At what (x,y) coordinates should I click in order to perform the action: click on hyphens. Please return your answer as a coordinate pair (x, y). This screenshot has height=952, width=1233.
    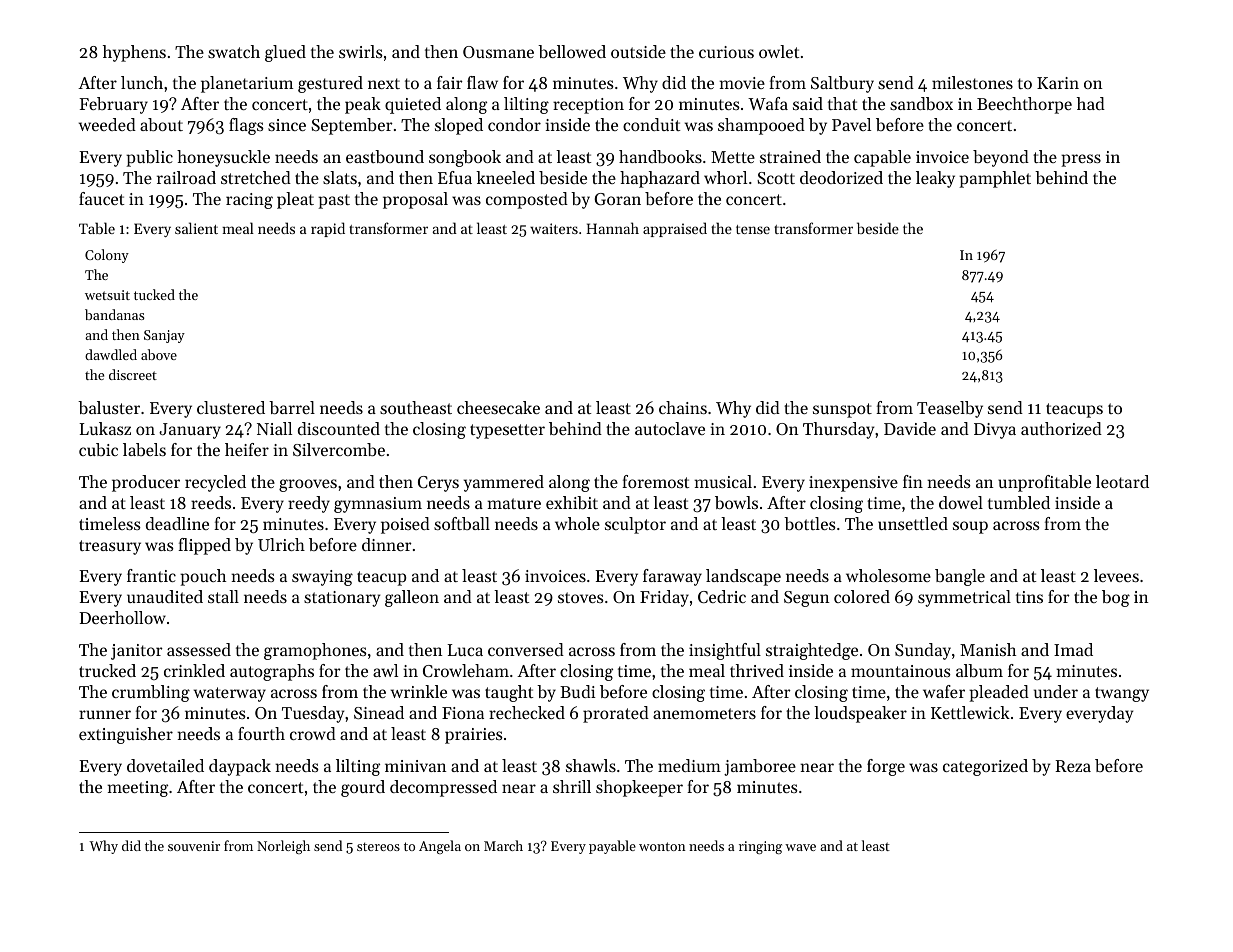
    Looking at the image, I should click on (134, 53).
